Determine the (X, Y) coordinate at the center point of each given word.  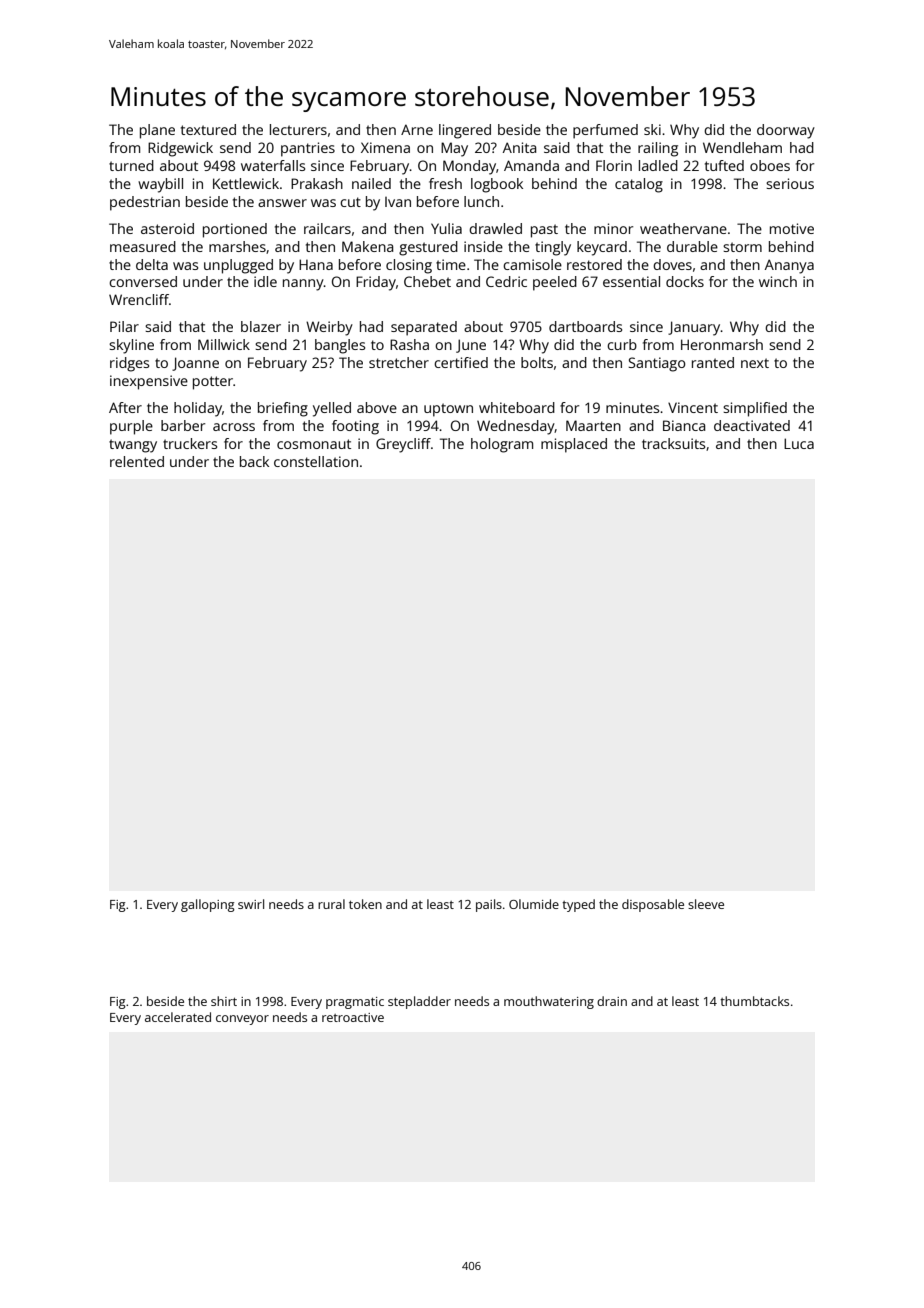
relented (137, 461)
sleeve (706, 904)
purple (131, 427)
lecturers (298, 129)
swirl (251, 904)
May (454, 149)
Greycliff (403, 445)
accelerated (178, 1017)
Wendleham (742, 147)
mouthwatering (549, 1002)
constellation (316, 461)
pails (489, 905)
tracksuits (673, 443)
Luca (799, 443)
